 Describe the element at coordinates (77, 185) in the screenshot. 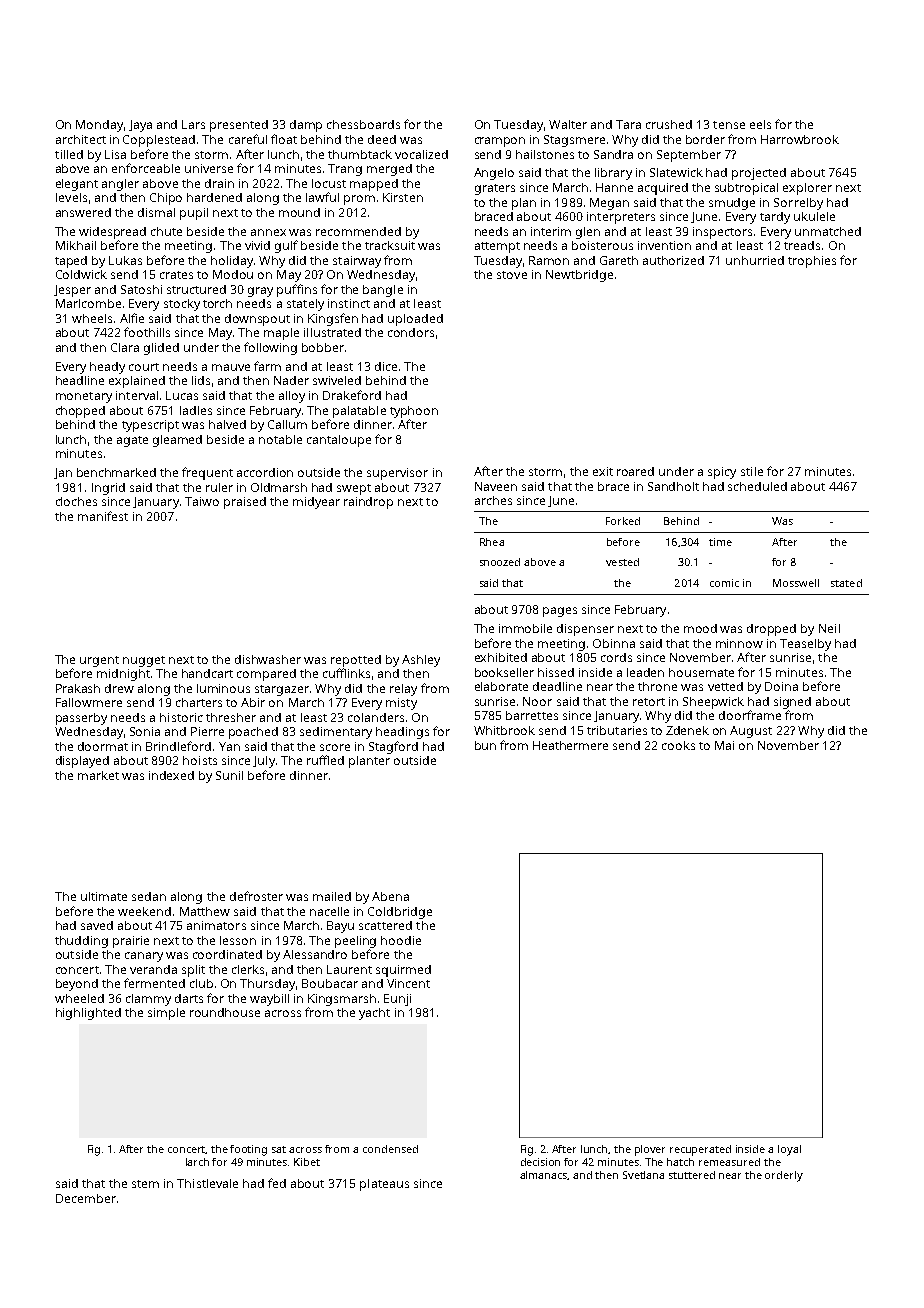

I see `elegant` at that location.
